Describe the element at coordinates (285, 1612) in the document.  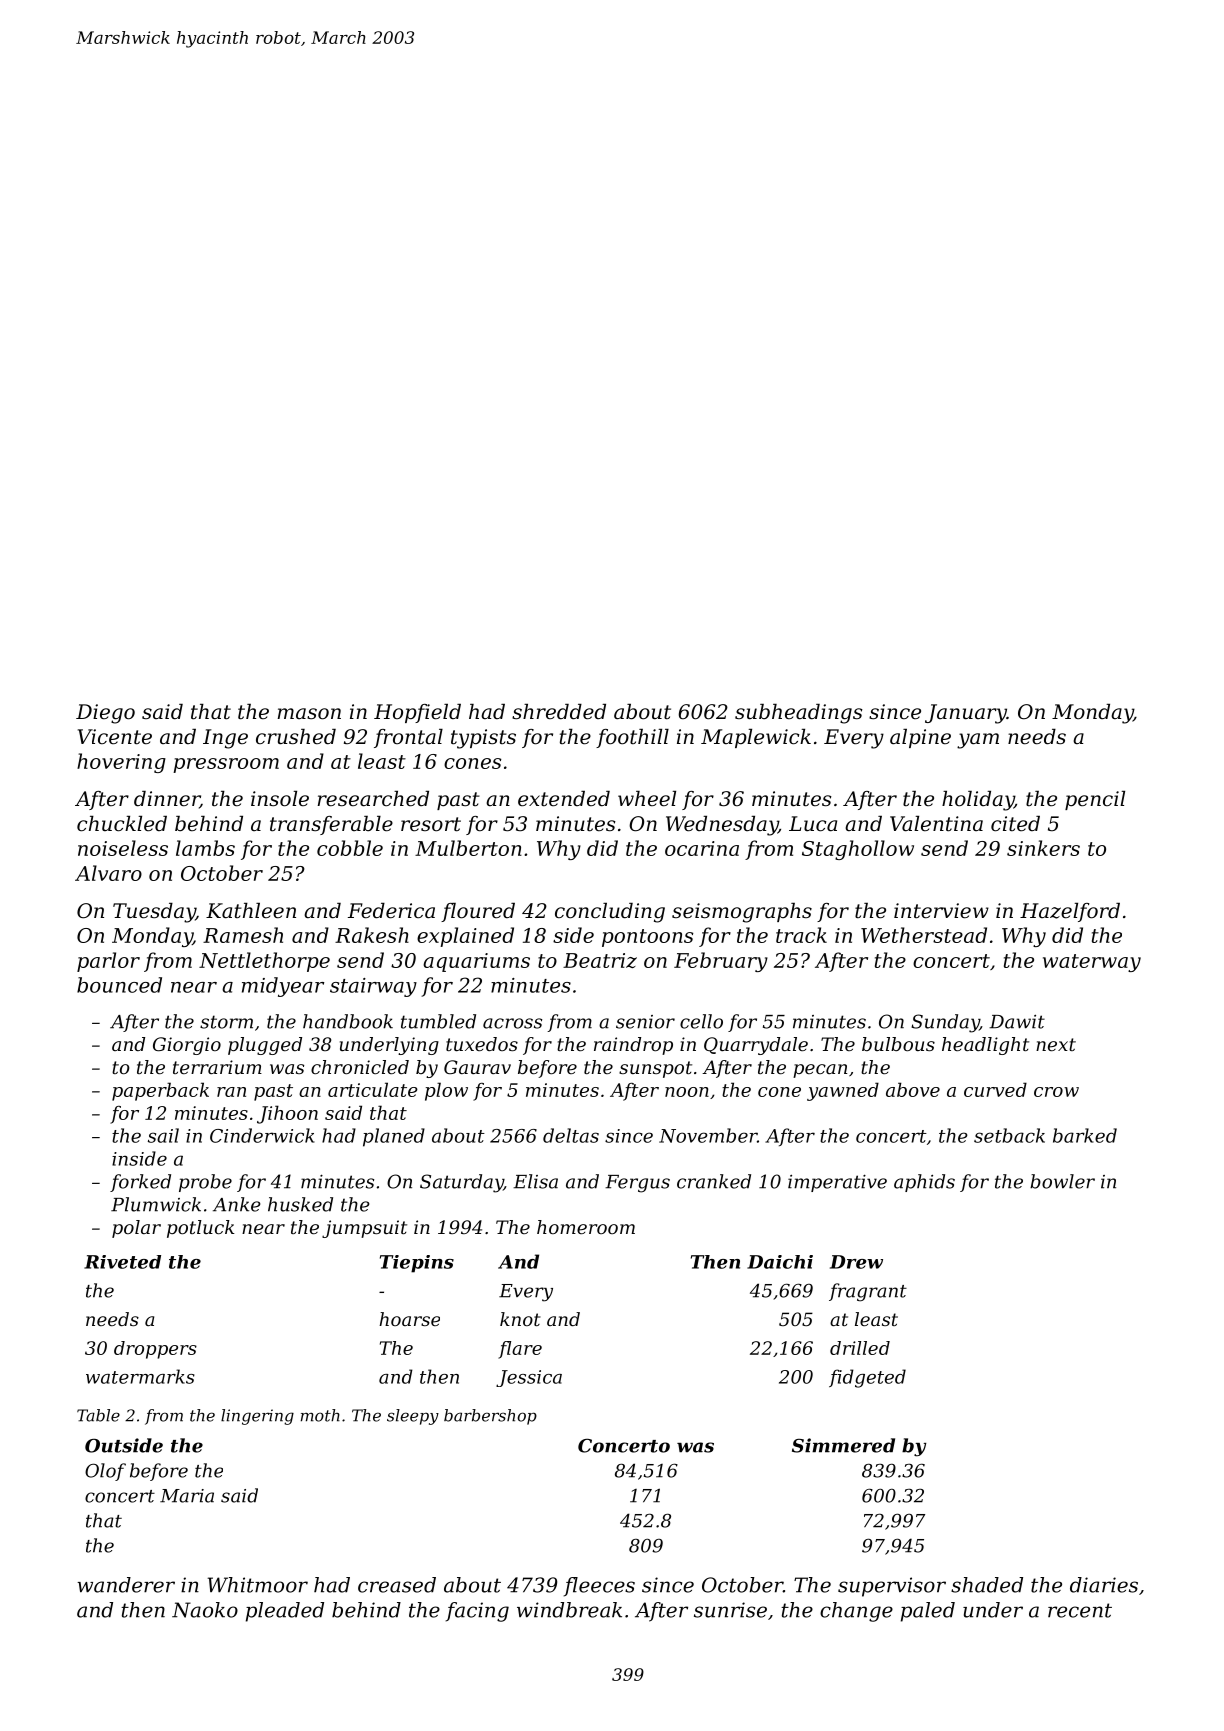
I see `pleaded` at that location.
